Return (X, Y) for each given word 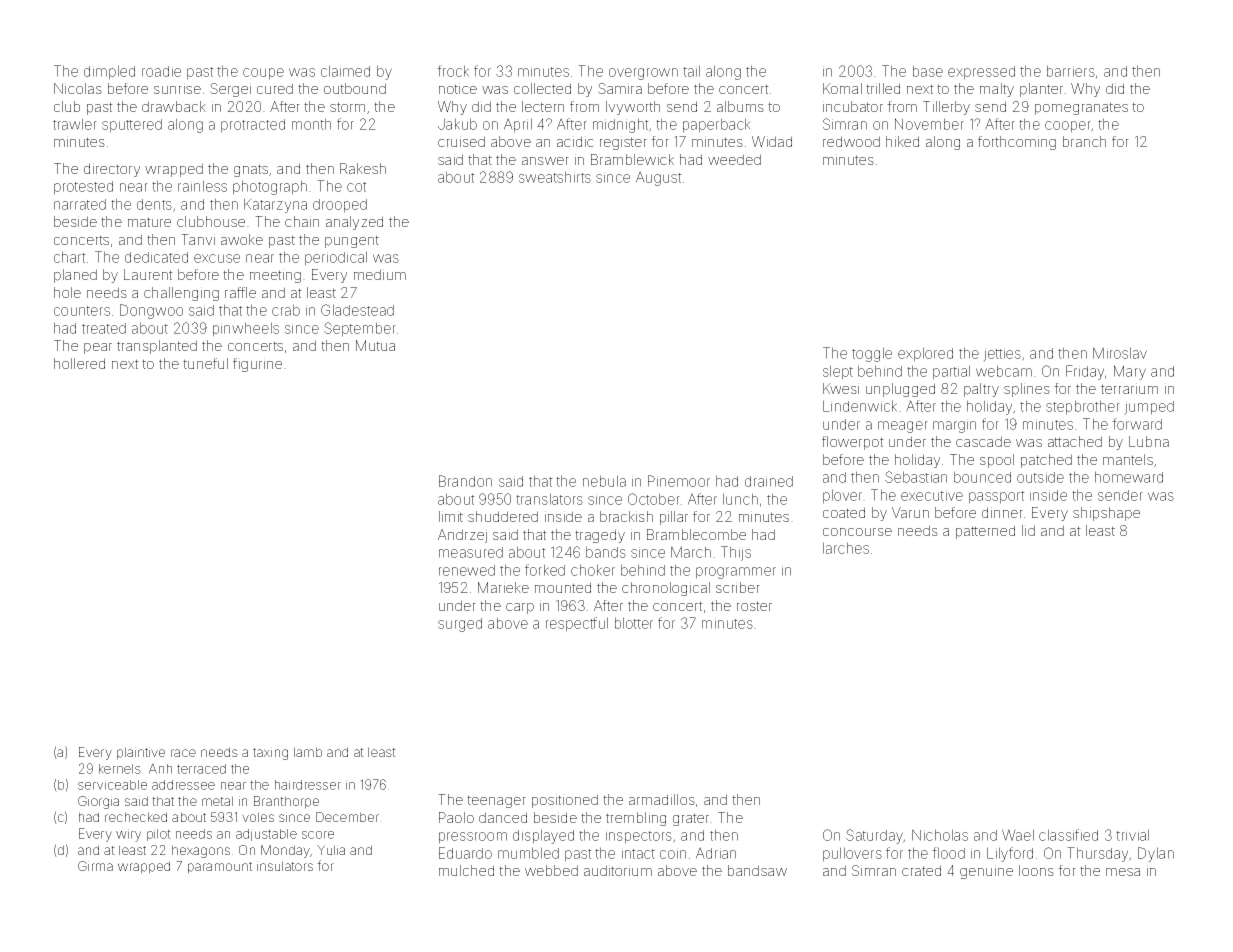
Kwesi (841, 388)
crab (286, 310)
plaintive (141, 753)
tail (691, 71)
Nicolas (78, 88)
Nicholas (940, 835)
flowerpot (853, 443)
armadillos (662, 799)
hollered (79, 363)
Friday (1085, 372)
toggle (872, 354)
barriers (1071, 71)
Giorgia (98, 802)
